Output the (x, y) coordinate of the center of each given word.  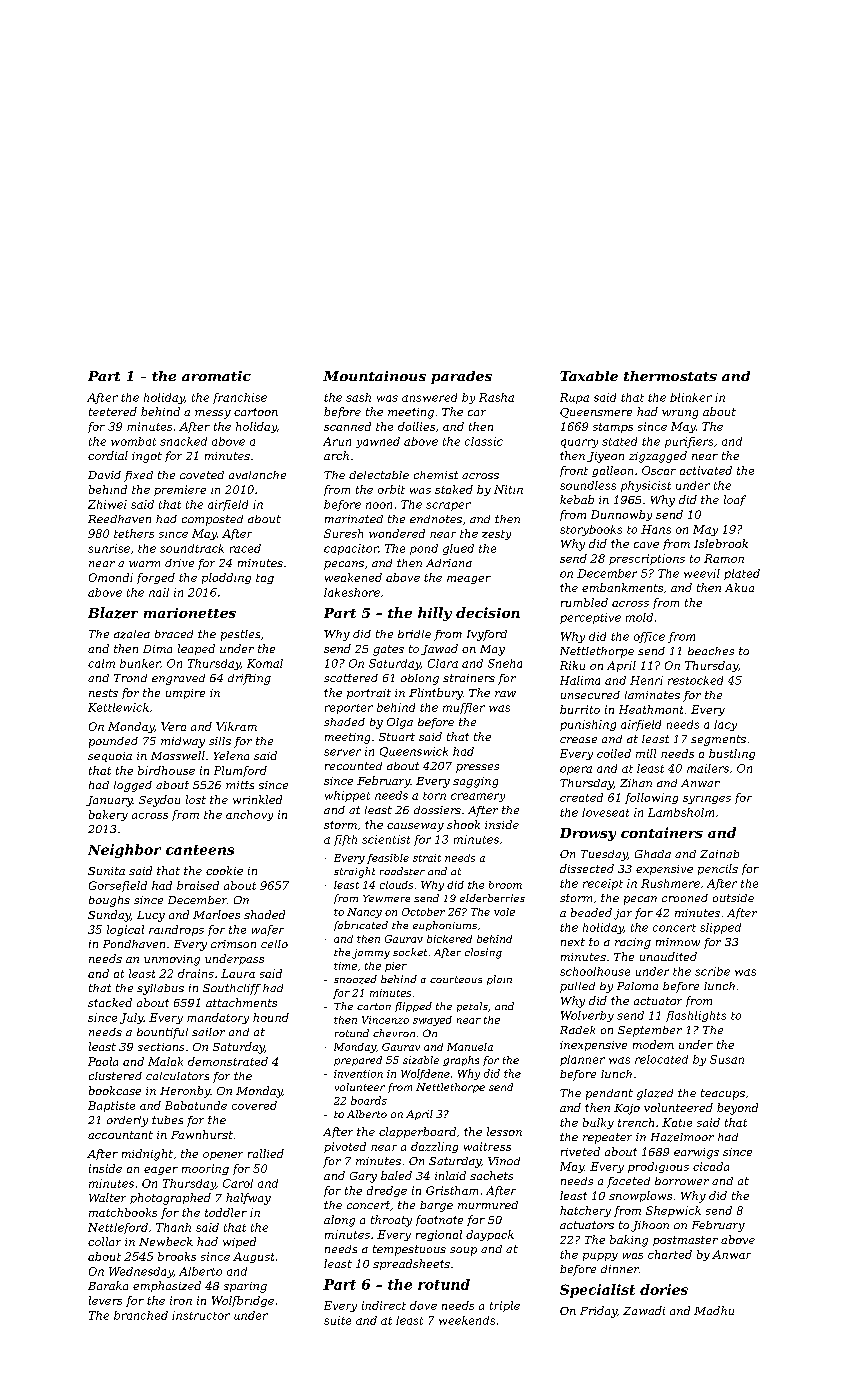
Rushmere (670, 883)
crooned (685, 898)
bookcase (115, 1090)
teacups (723, 1094)
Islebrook (721, 543)
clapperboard (417, 1132)
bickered (449, 939)
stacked (110, 1002)
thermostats (670, 376)
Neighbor (124, 851)
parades (461, 377)
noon (379, 505)
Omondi (111, 577)
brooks (177, 1256)
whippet (347, 796)
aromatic (216, 376)
